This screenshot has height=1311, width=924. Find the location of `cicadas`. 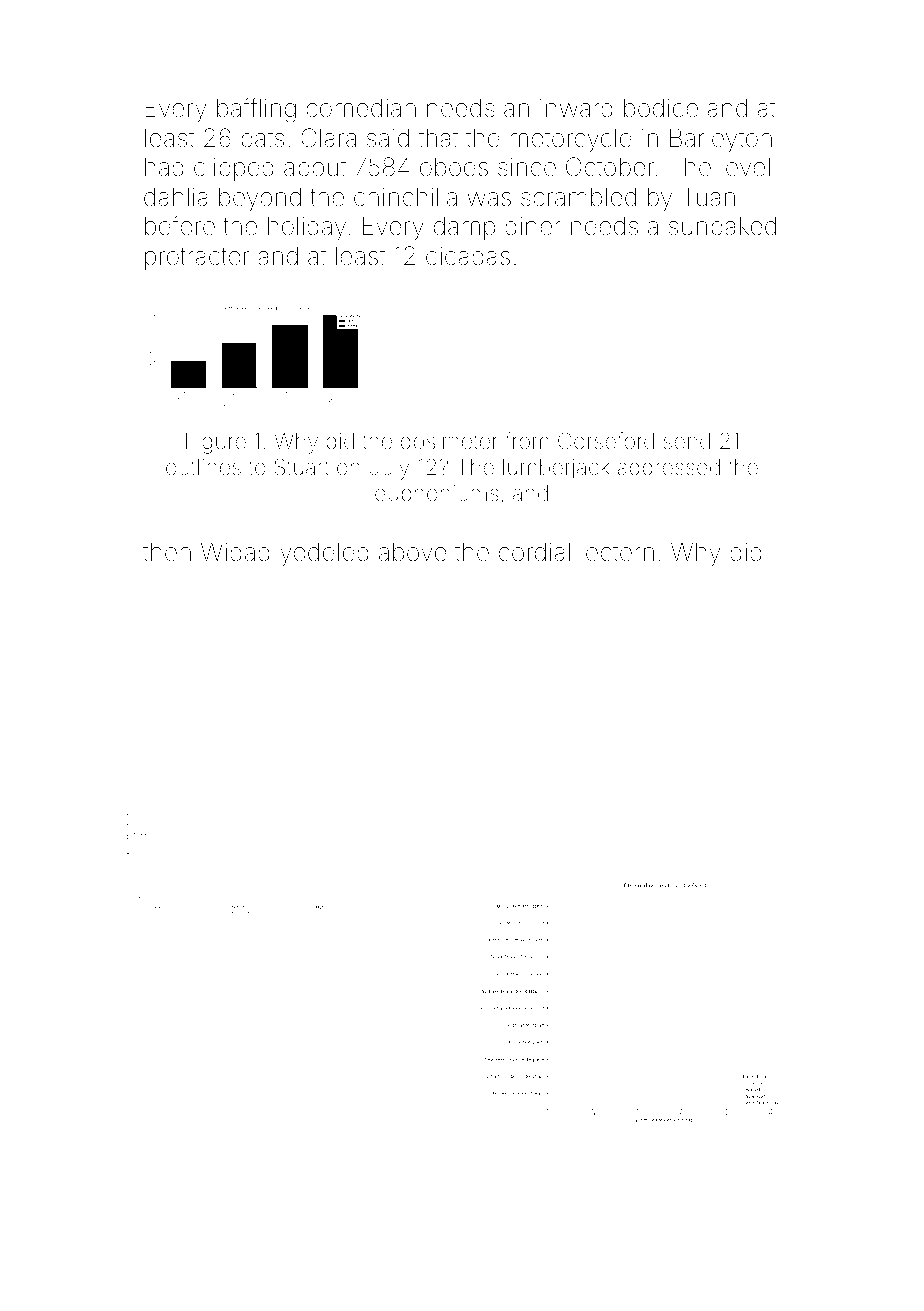

cicadas is located at coordinates (468, 256).
